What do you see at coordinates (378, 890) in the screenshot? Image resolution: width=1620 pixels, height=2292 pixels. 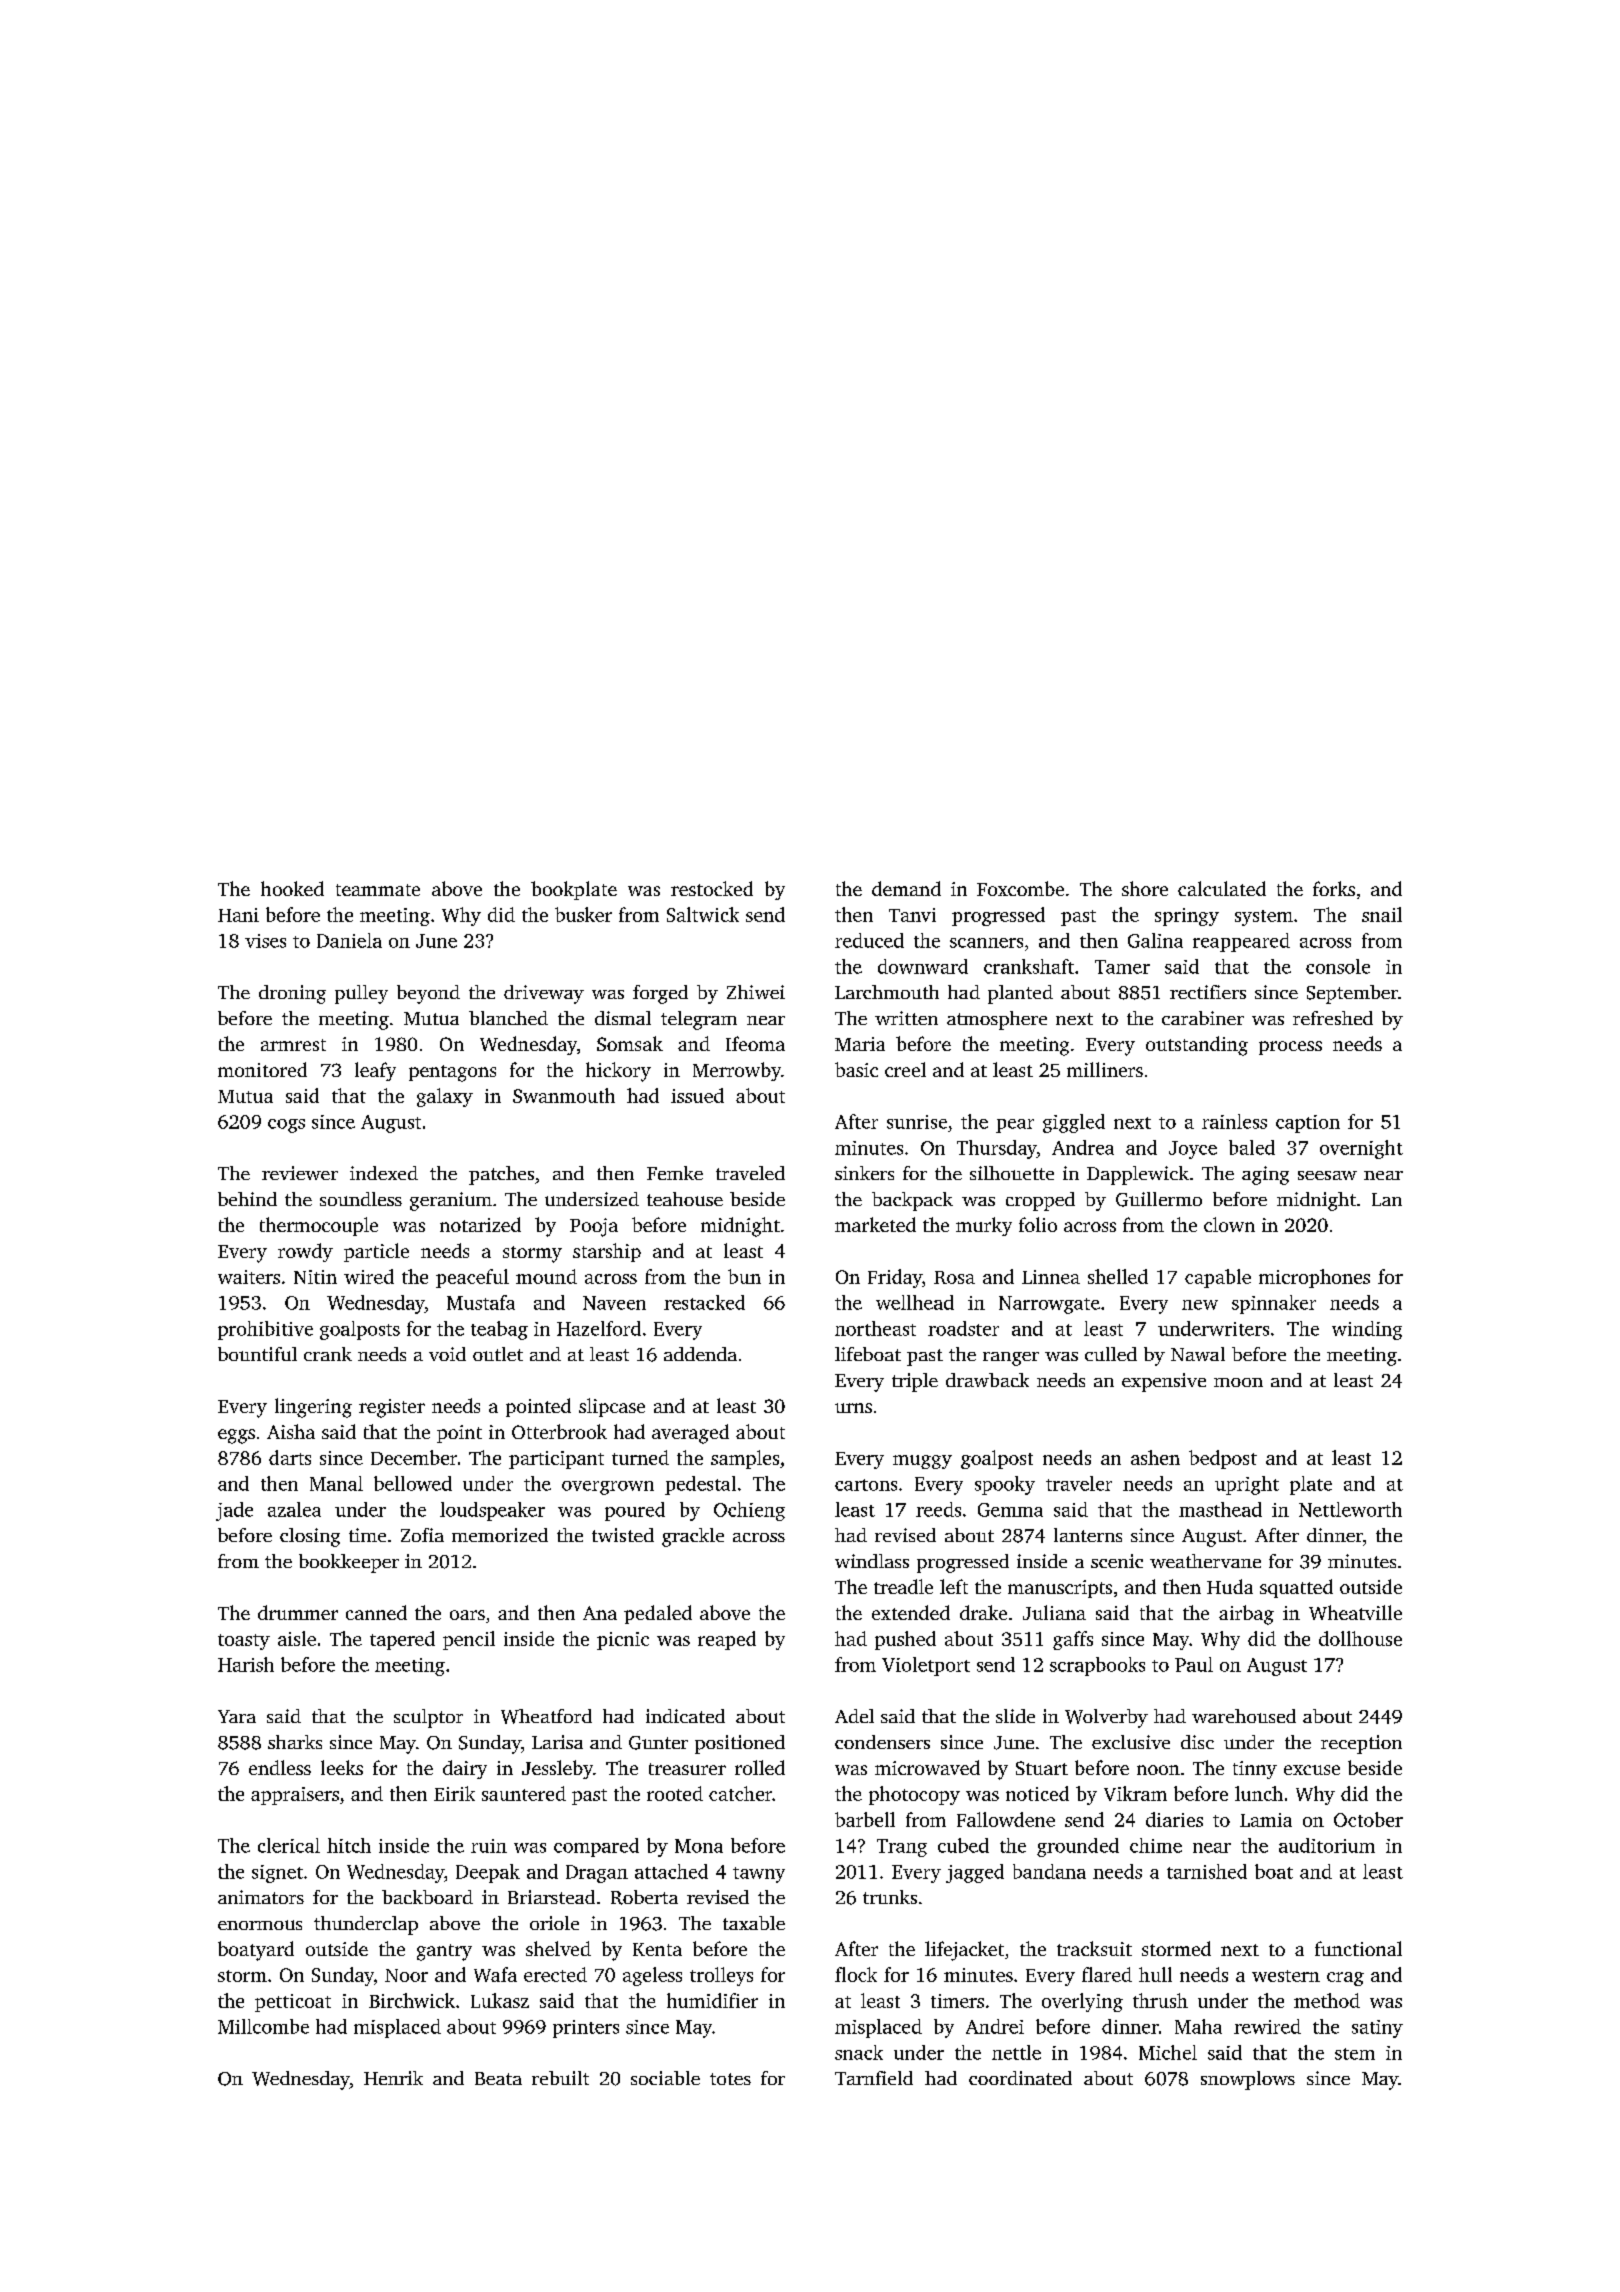 I see `teammate` at bounding box center [378, 890].
